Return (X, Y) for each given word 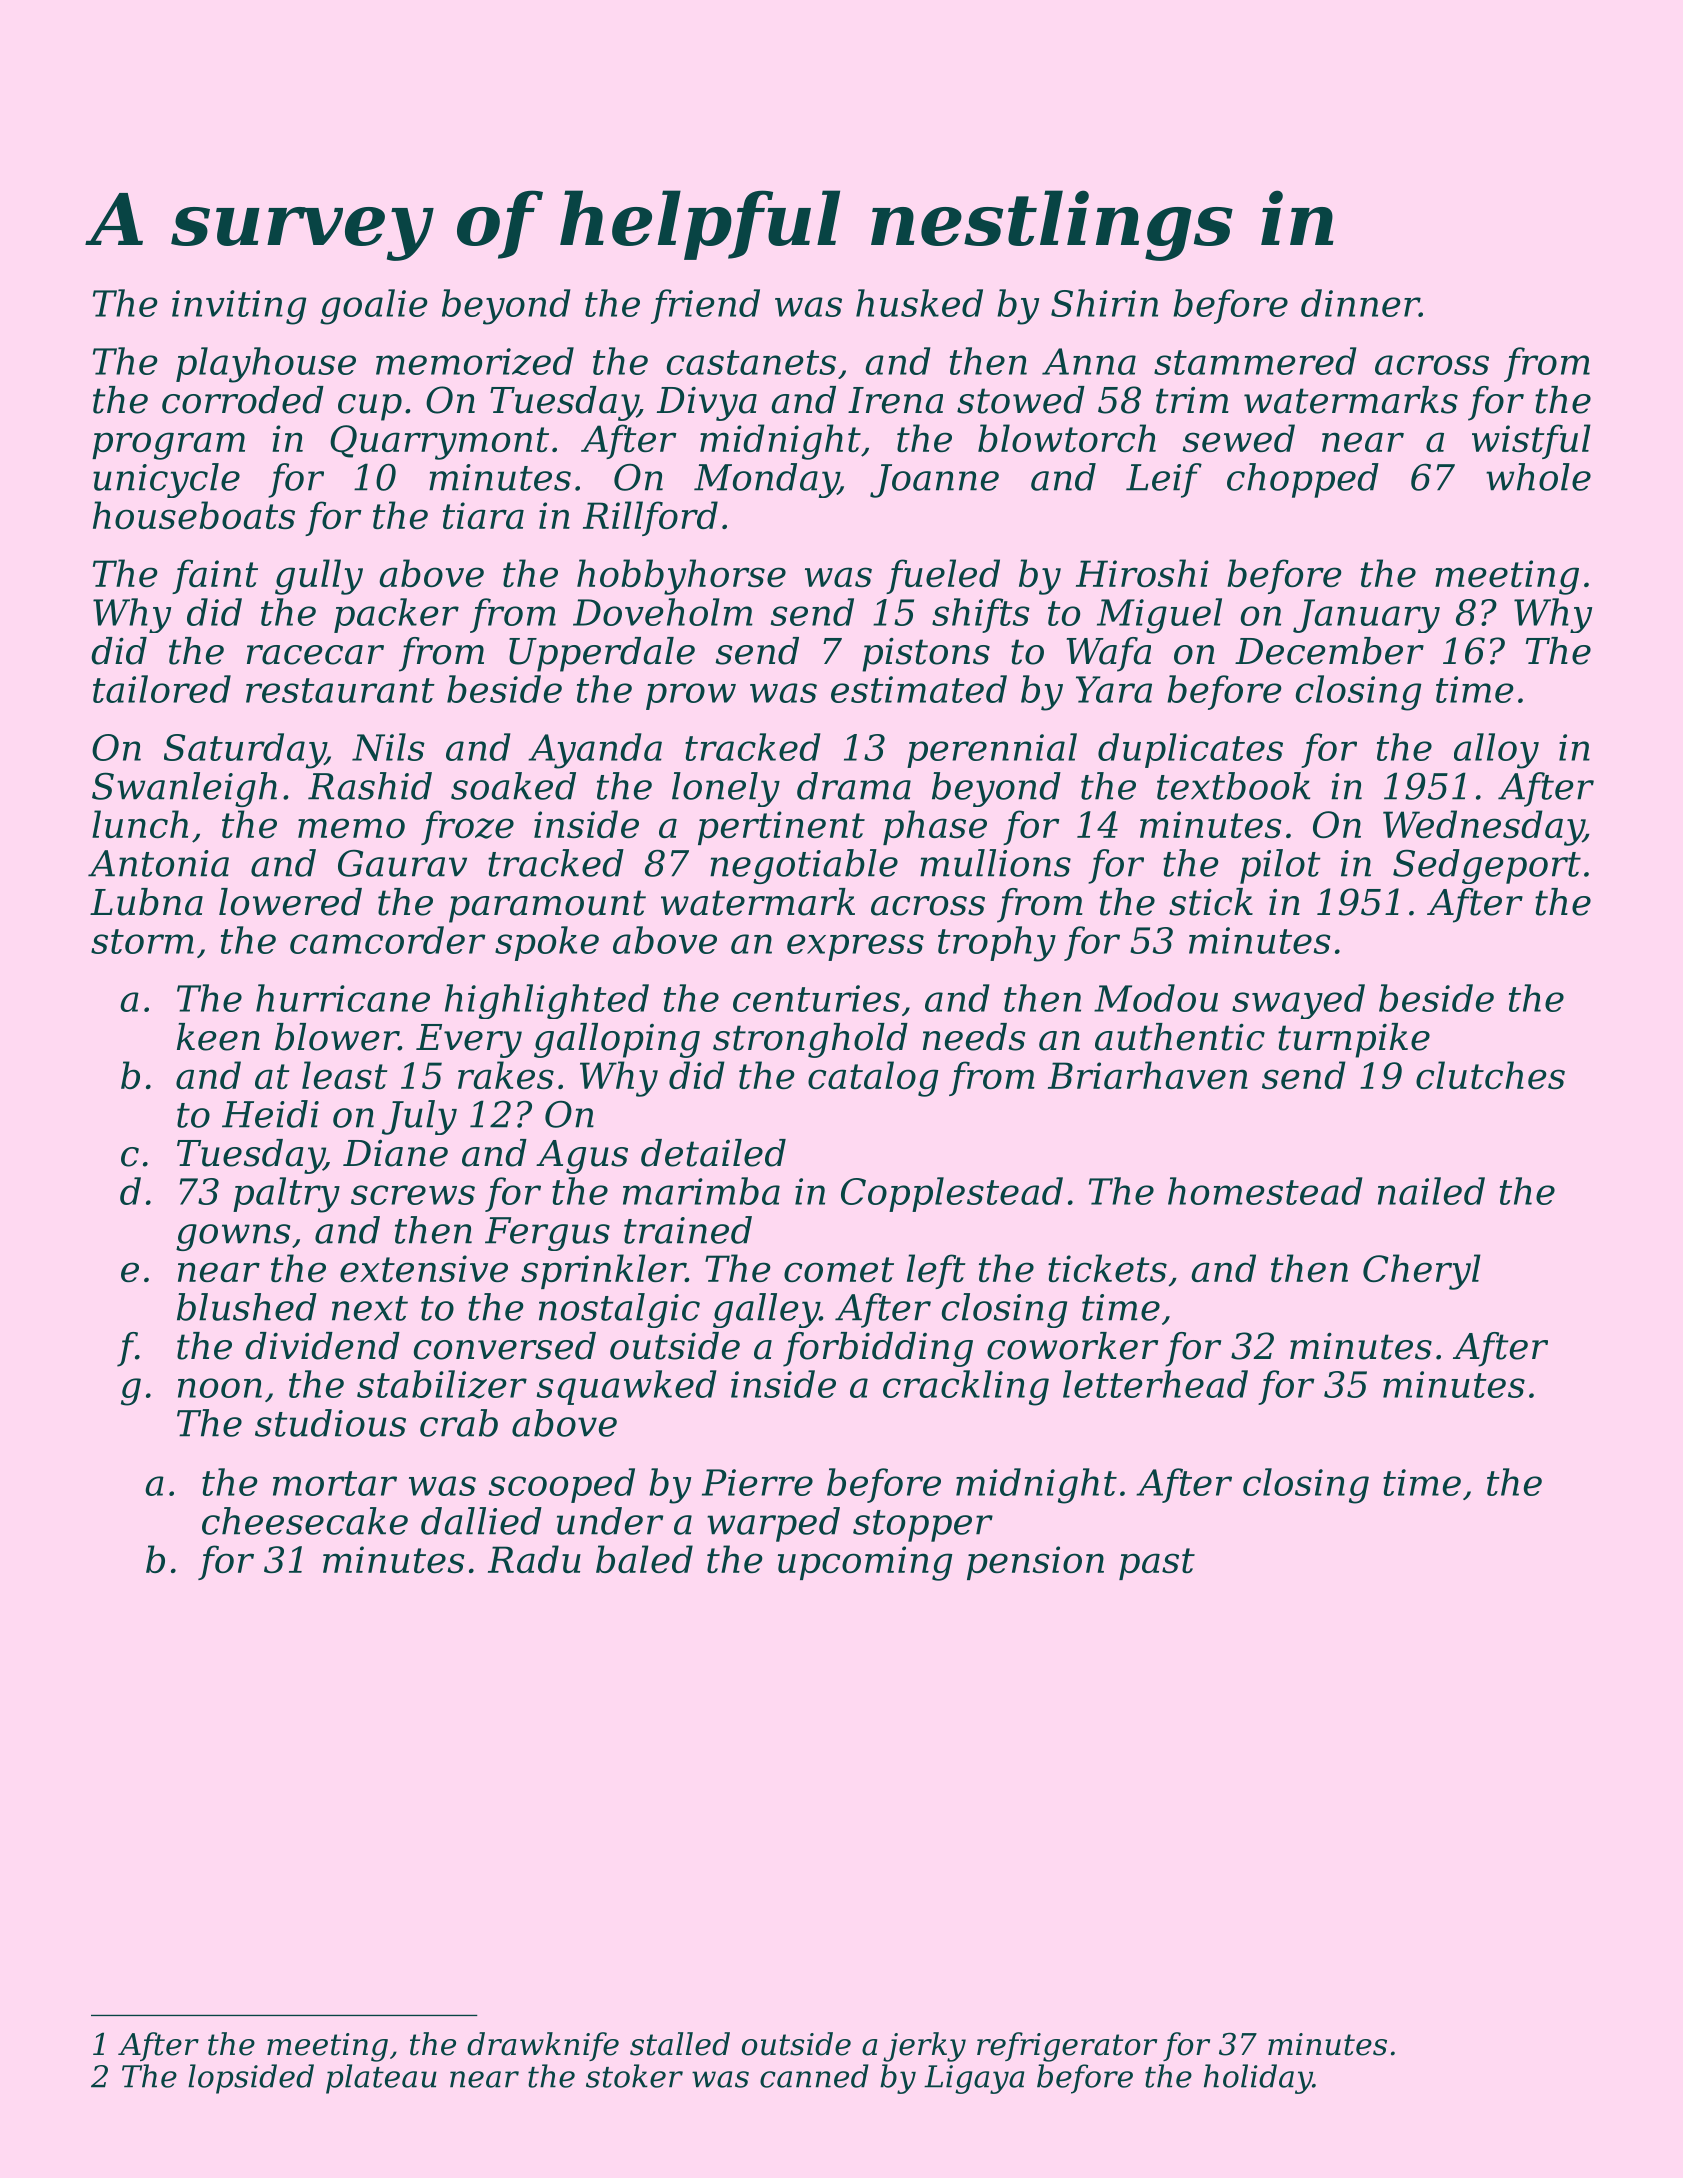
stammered (1255, 361)
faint (215, 576)
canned (814, 2076)
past (1157, 1564)
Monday (766, 480)
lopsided (251, 2079)
